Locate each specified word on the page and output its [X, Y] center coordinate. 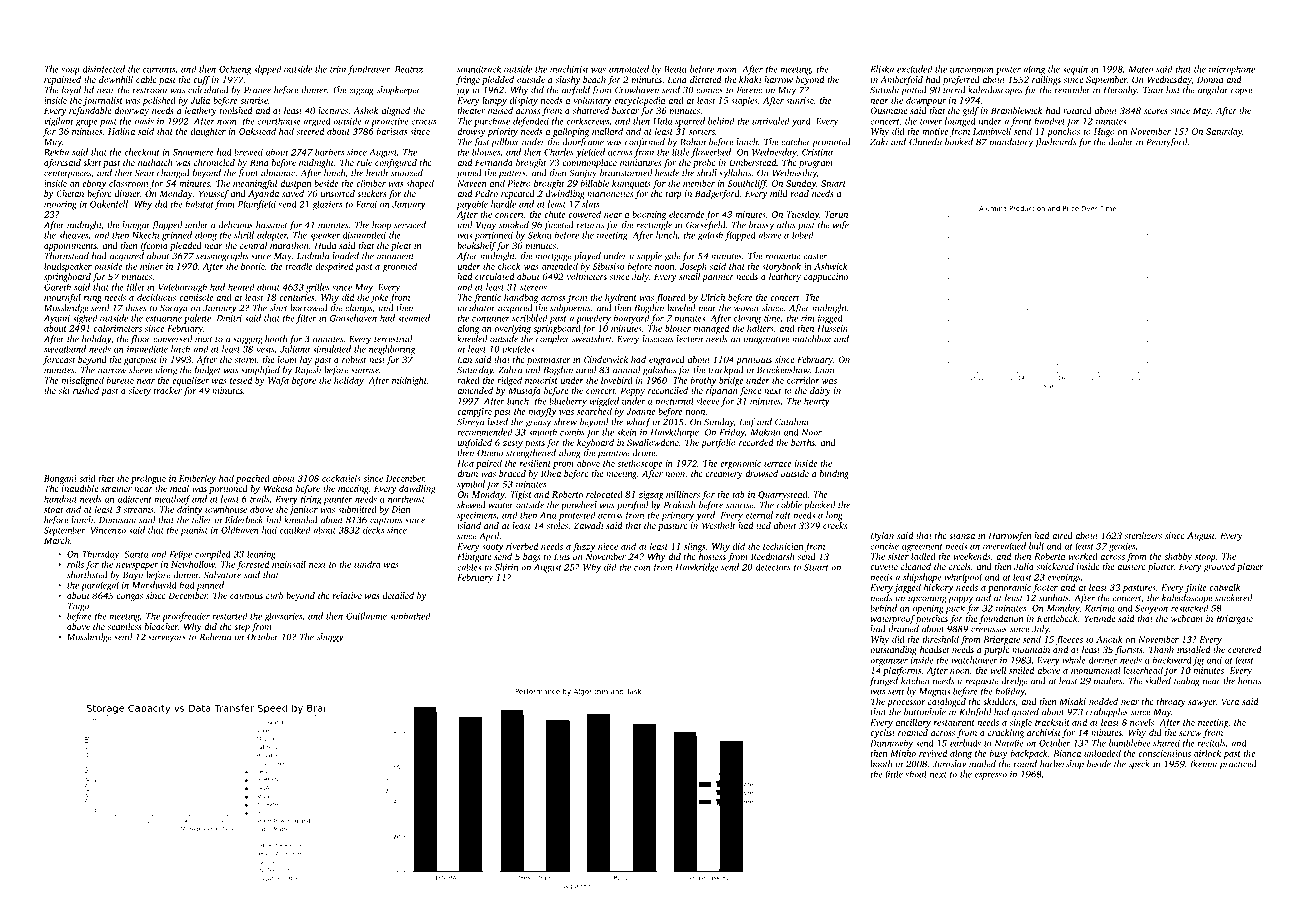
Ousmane [888, 110]
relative [347, 595]
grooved [1219, 567]
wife [841, 226]
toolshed [236, 110]
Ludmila [313, 256]
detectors [773, 567]
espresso [991, 776]
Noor [811, 432]
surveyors [167, 639]
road [800, 193]
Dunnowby [891, 744]
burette [120, 380]
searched [594, 411]
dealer [1121, 142]
